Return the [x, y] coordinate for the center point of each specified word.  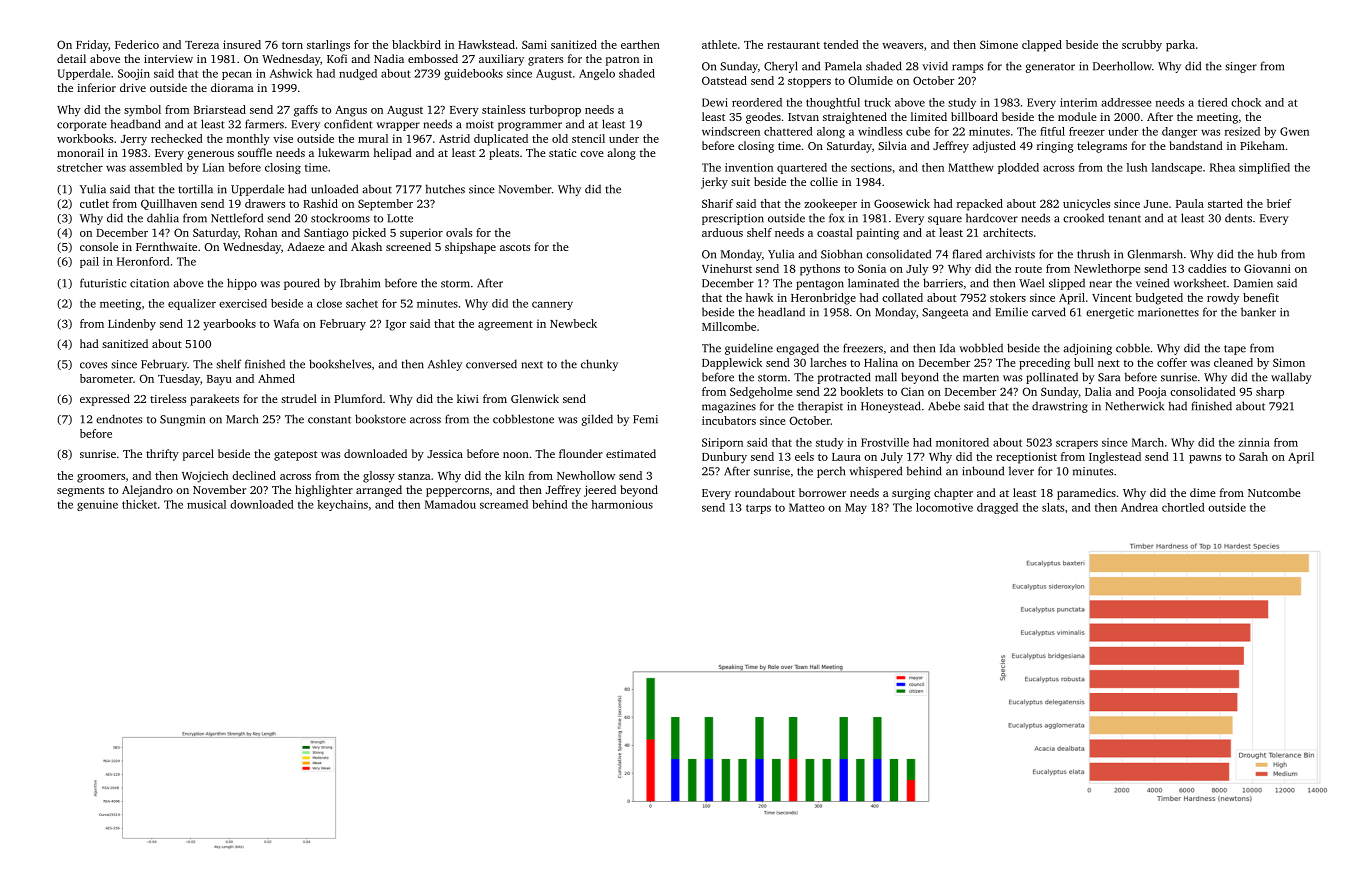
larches [828, 362]
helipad [393, 154]
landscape [1177, 168]
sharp [1270, 393]
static [562, 153]
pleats [504, 154]
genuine [97, 505]
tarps [758, 509]
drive [133, 87]
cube [918, 131]
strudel [299, 398]
